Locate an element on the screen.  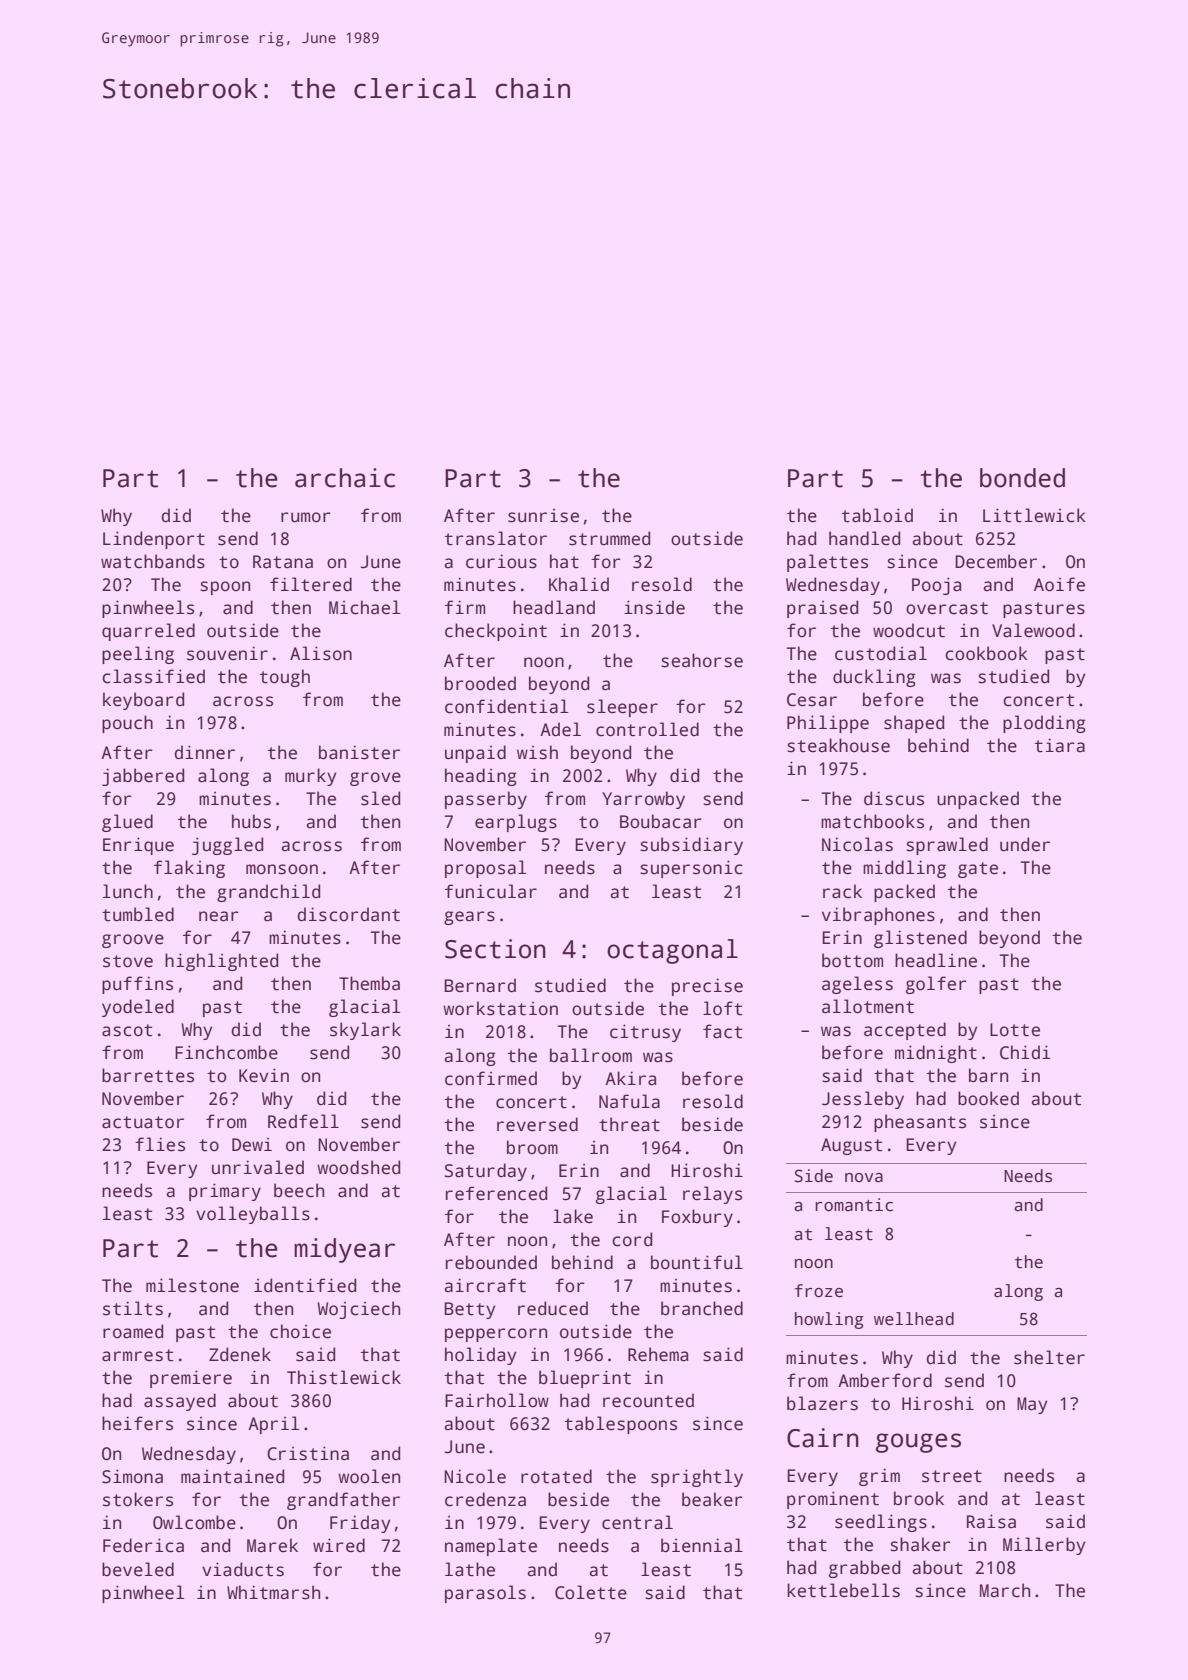
highlighted is located at coordinates (221, 962).
